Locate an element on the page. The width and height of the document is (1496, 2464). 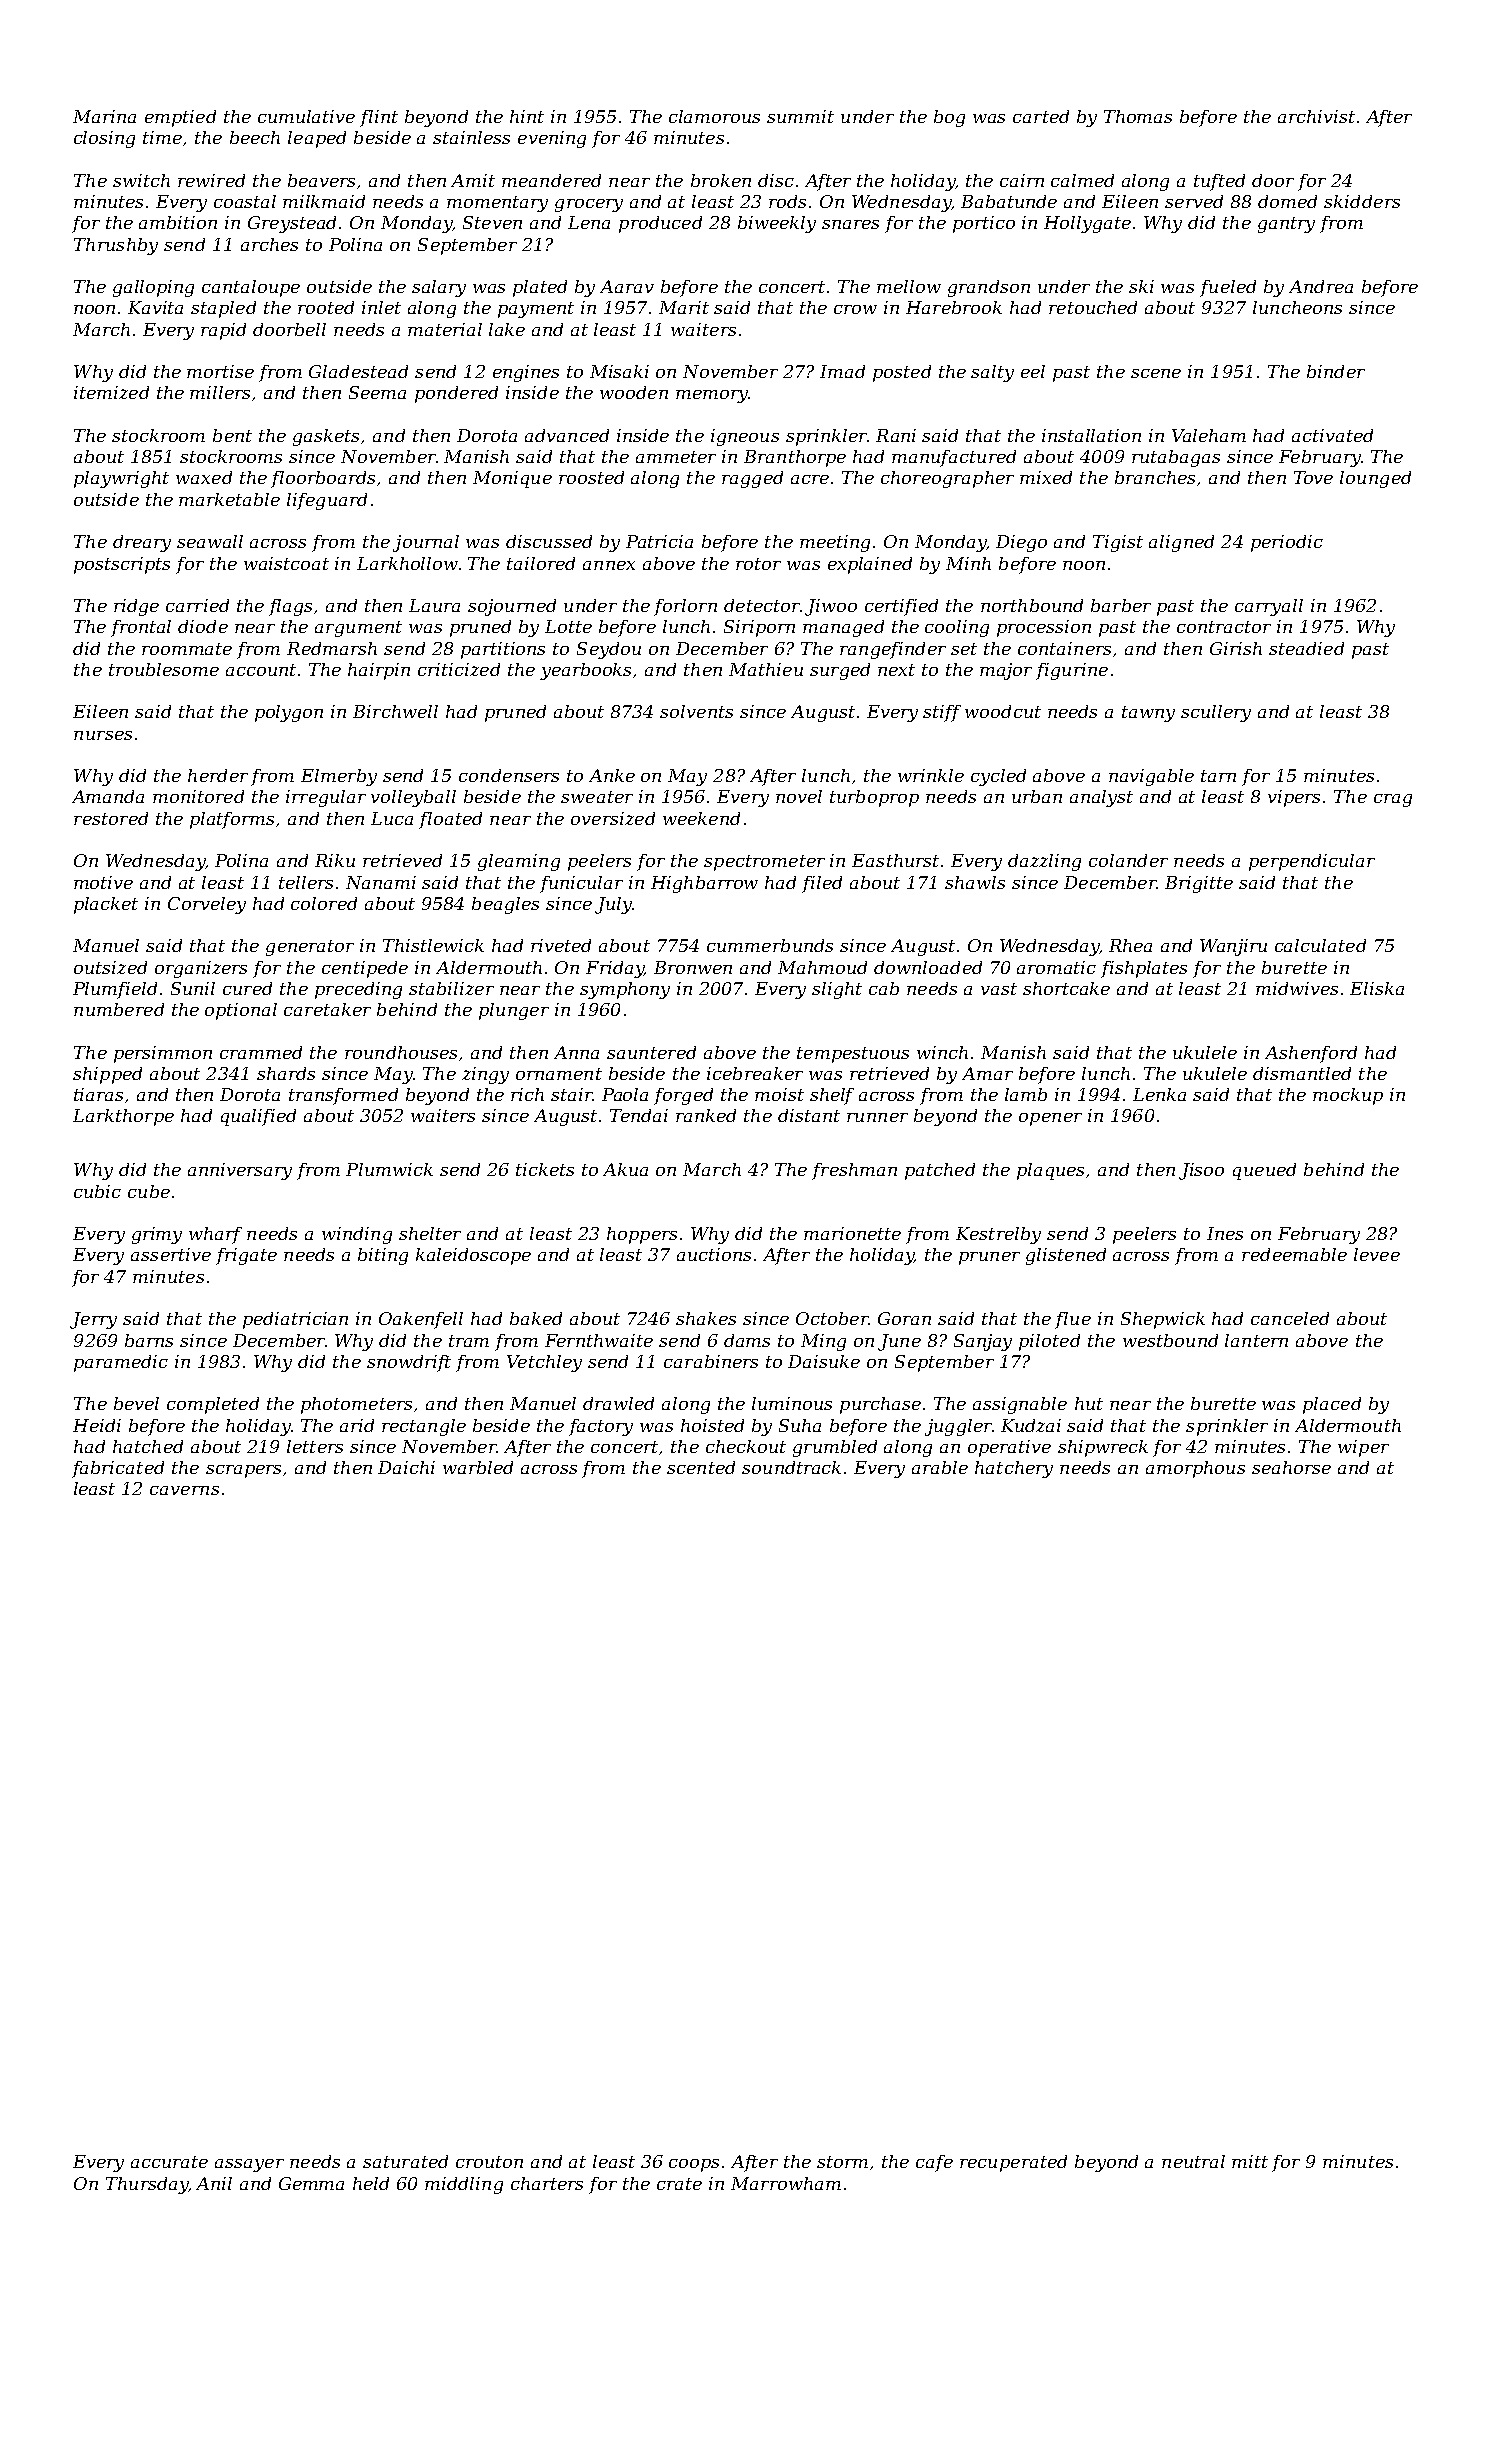
assertive is located at coordinates (171, 1254).
